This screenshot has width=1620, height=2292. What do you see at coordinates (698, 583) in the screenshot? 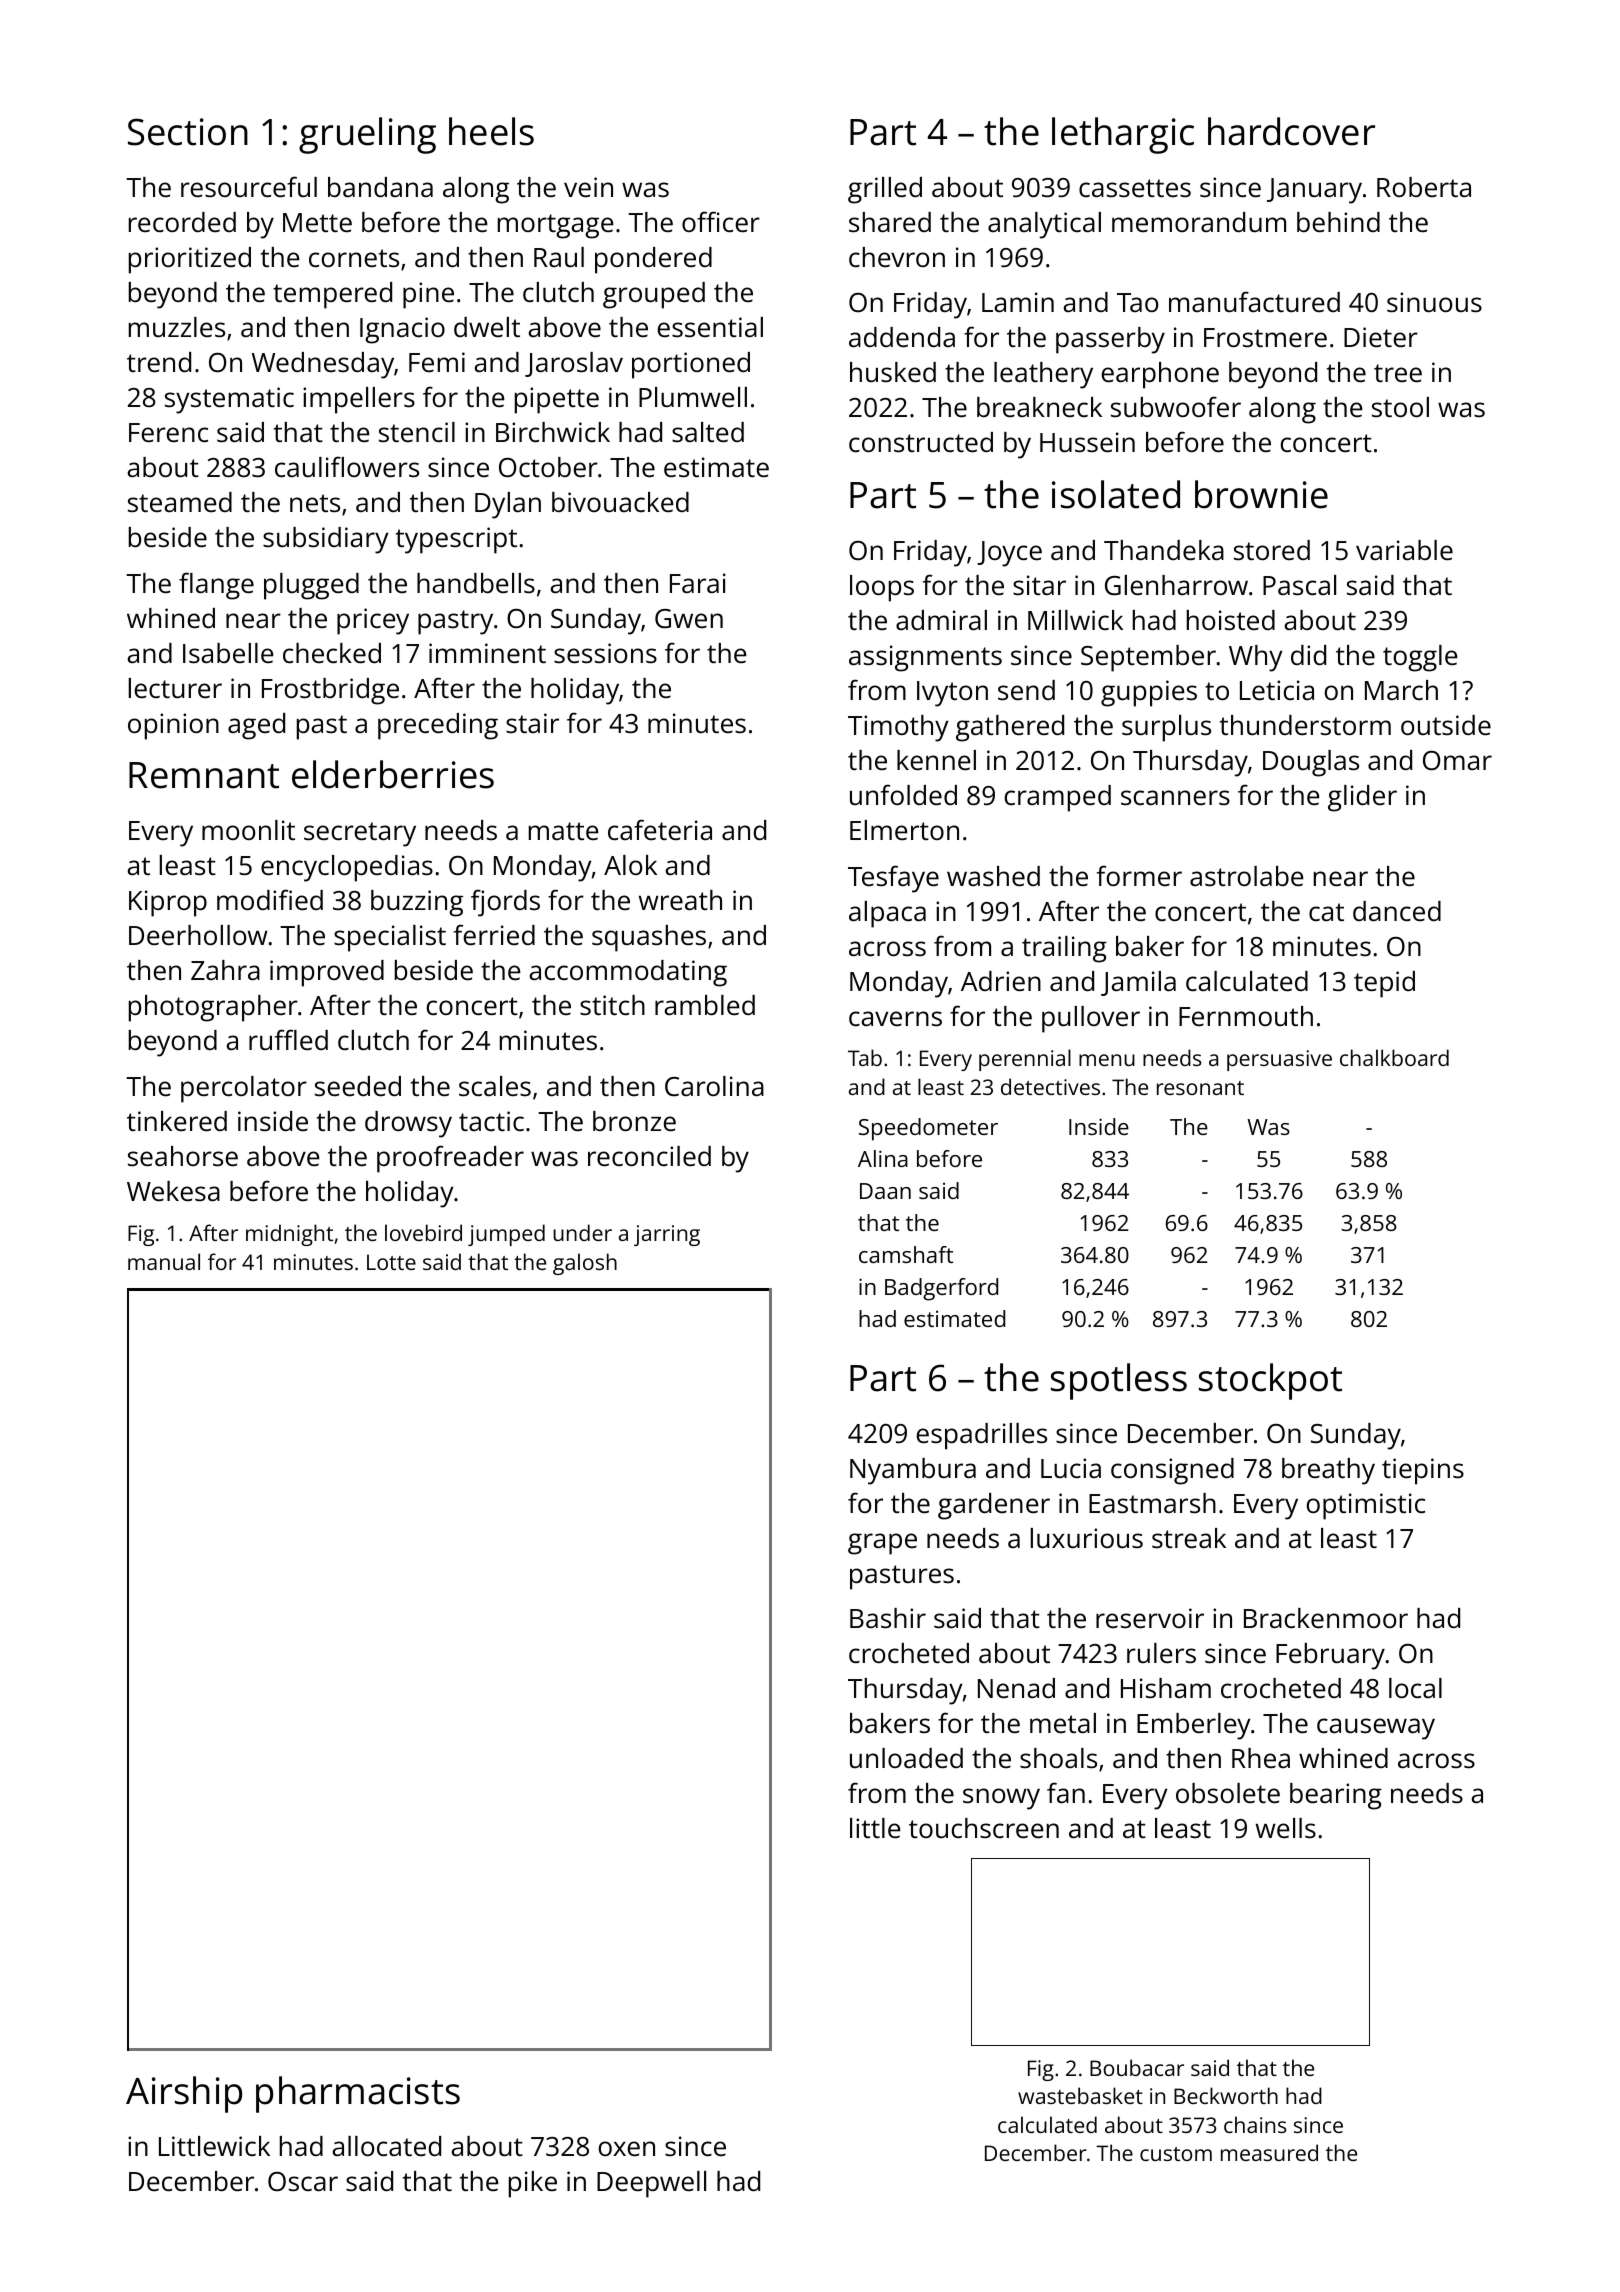
I see `Farai` at bounding box center [698, 583].
